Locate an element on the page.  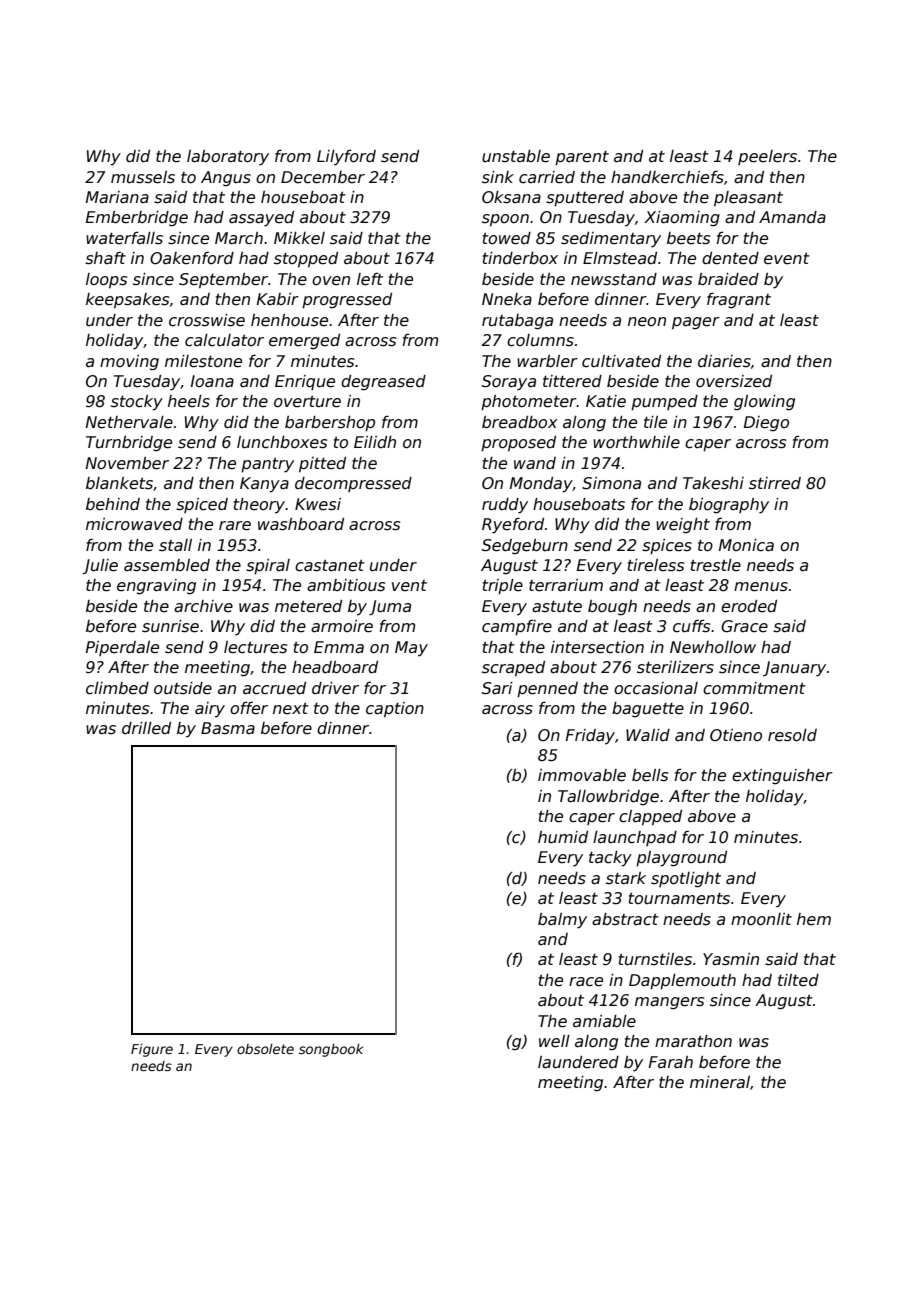
cultivated is located at coordinates (621, 361).
